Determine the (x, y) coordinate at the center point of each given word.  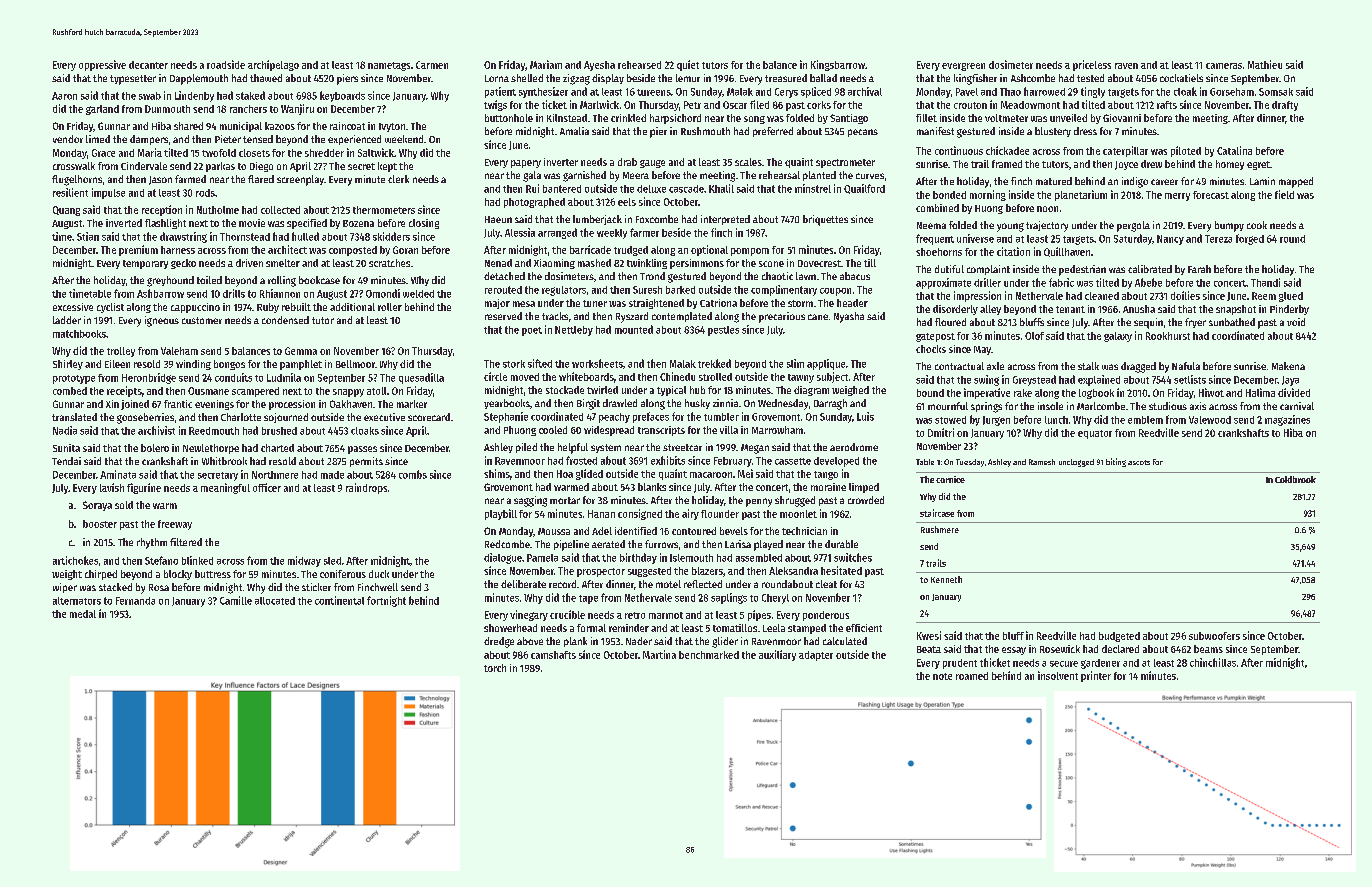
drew (1151, 164)
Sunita (66, 448)
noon (1047, 209)
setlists (1190, 379)
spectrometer (845, 163)
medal (83, 614)
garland (102, 110)
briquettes (825, 220)
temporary (145, 264)
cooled (553, 430)
